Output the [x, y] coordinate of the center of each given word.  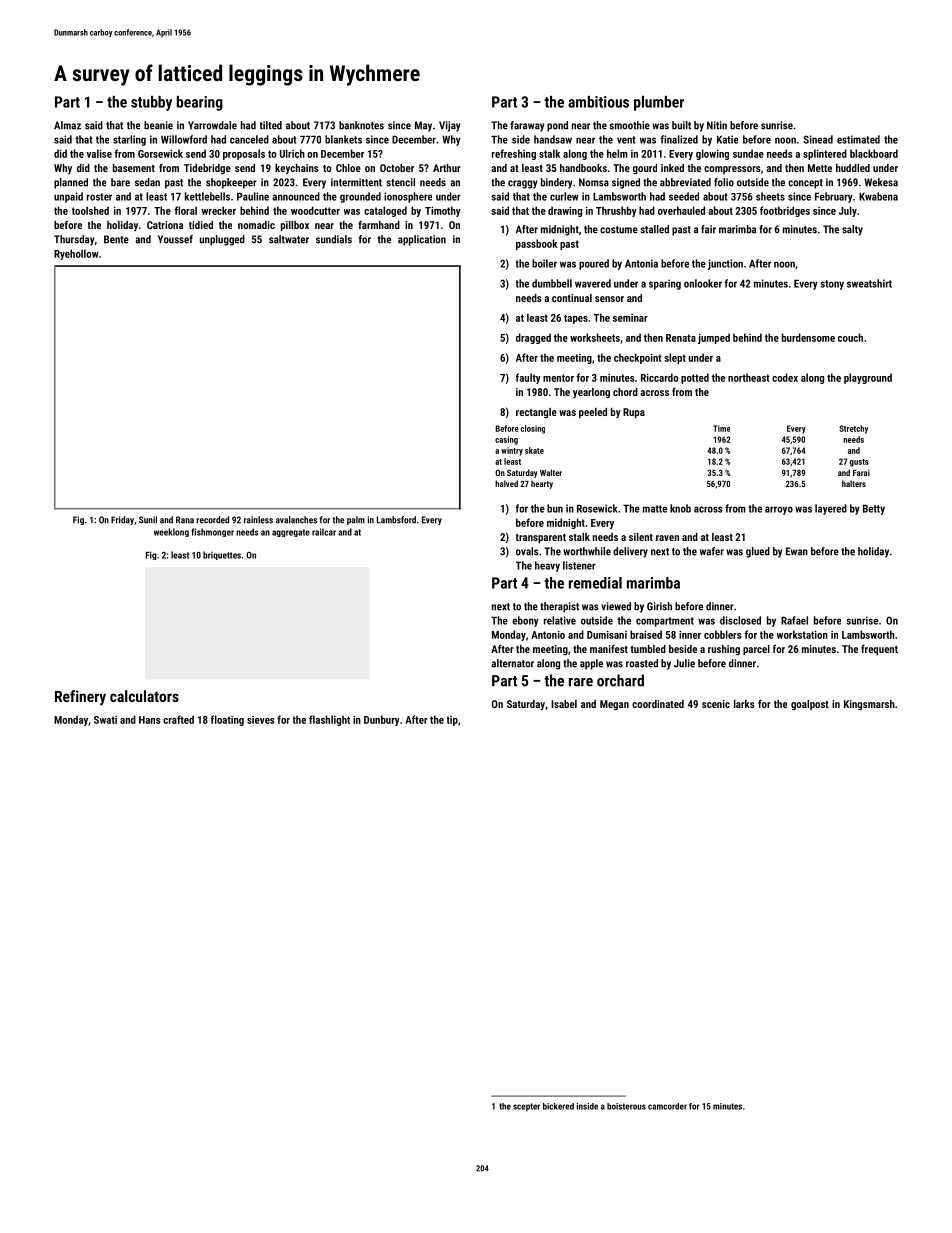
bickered [558, 1106]
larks [744, 704]
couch [850, 337]
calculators [144, 696]
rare [581, 682]
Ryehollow [76, 254]
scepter [526, 1107]
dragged [533, 338]
